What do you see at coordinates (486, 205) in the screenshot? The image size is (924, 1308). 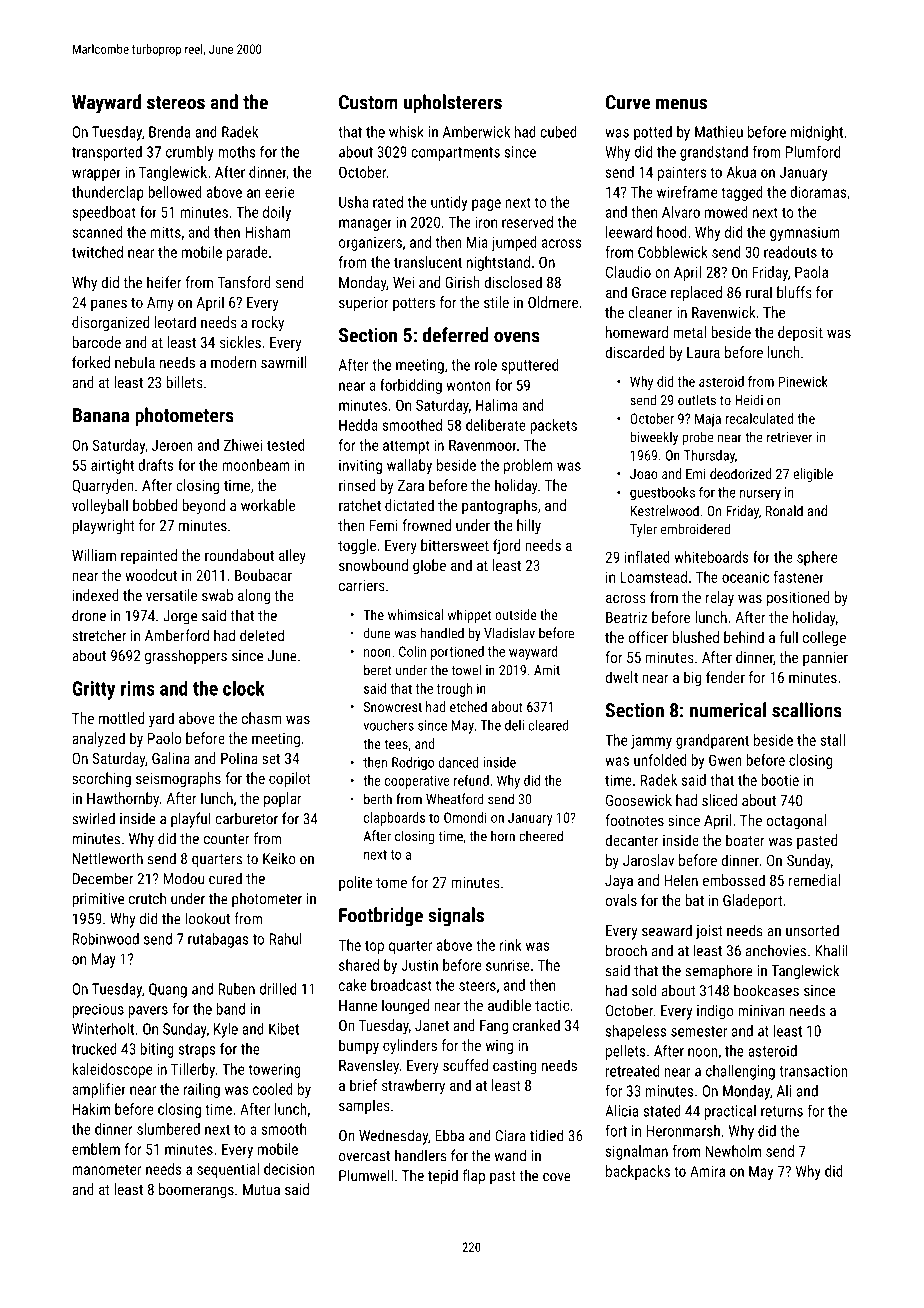 I see `page` at bounding box center [486, 205].
